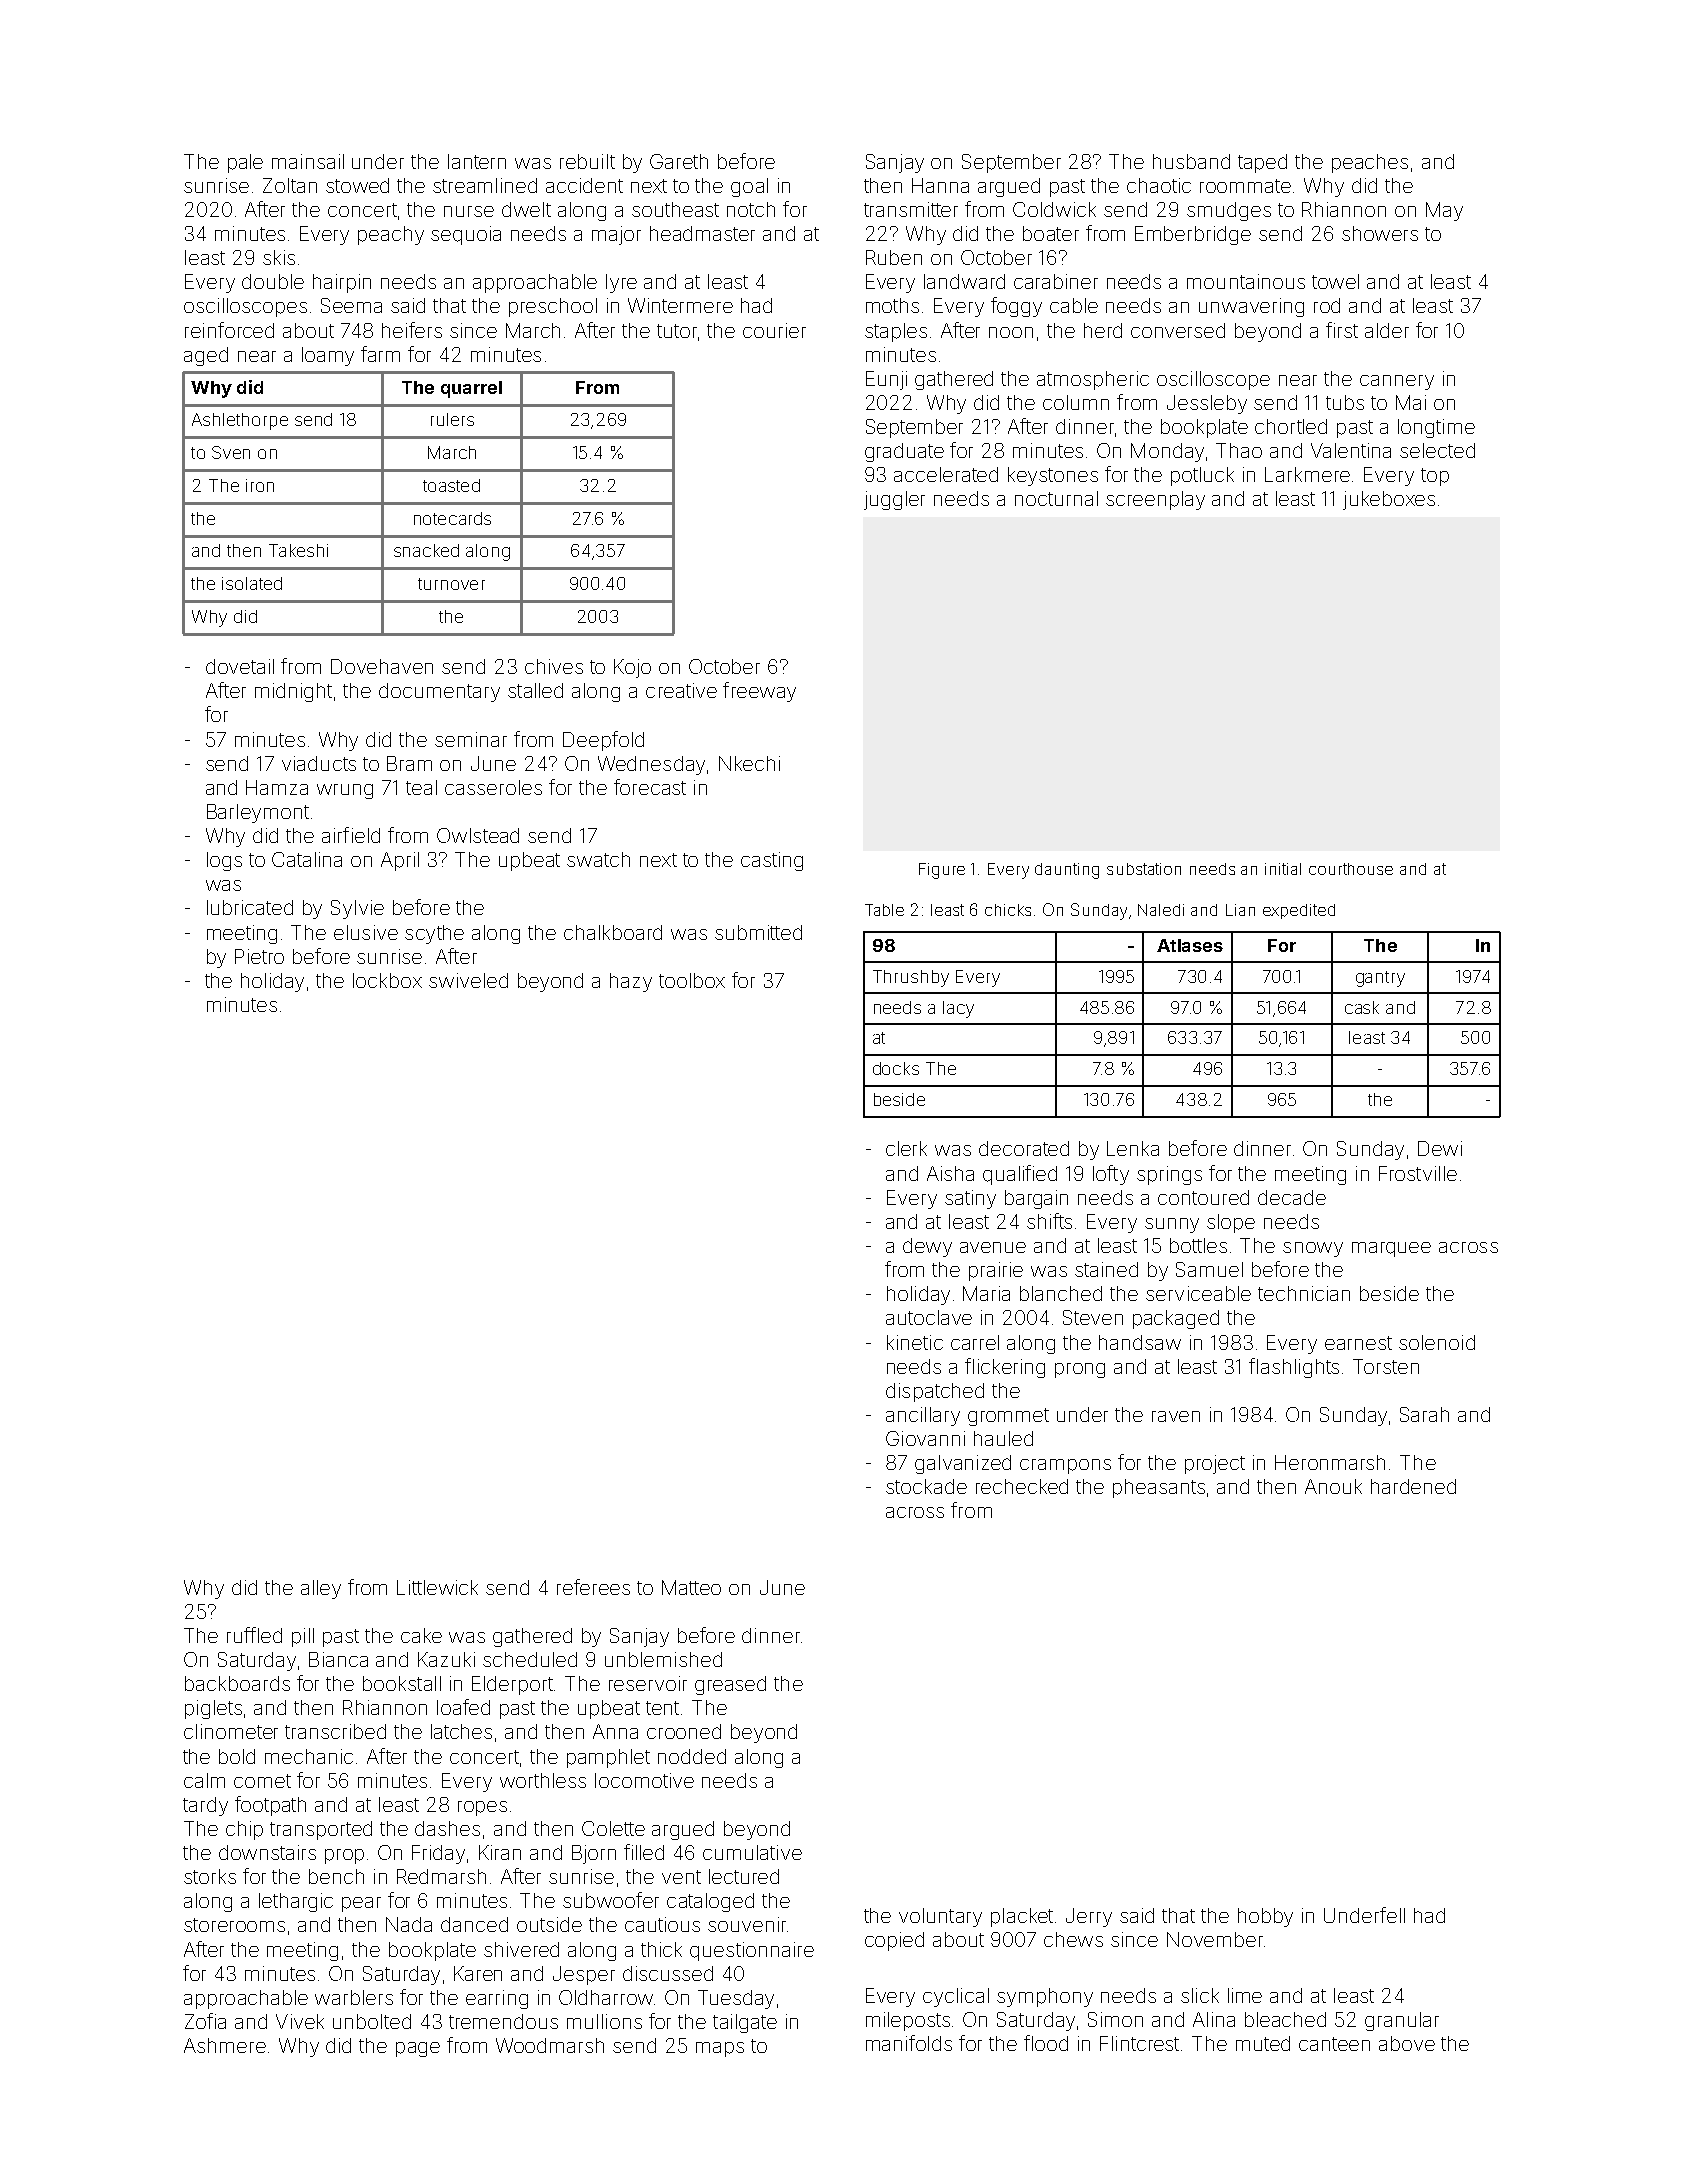 This document has width=1683, height=2178. I want to click on courthouse, so click(1351, 869).
